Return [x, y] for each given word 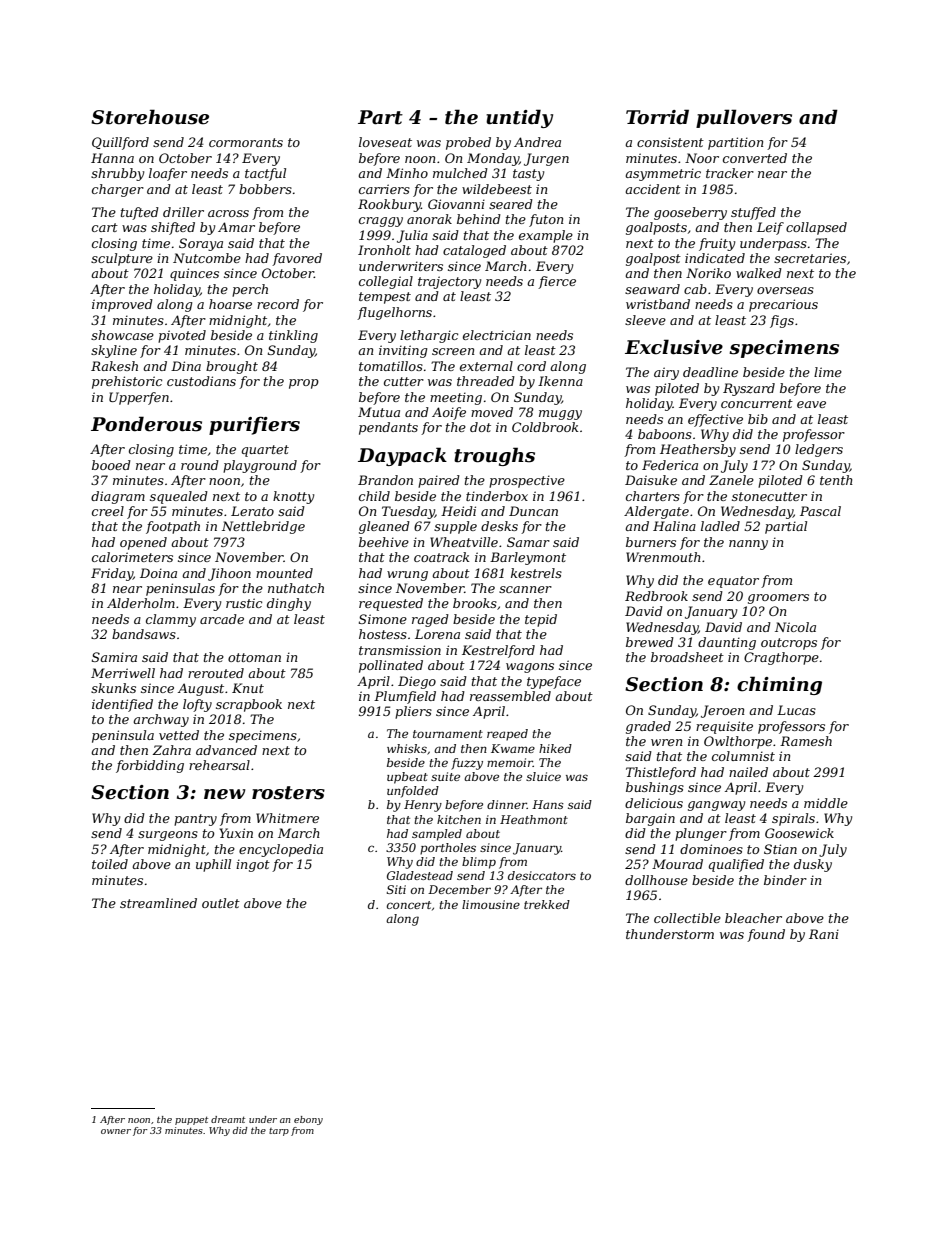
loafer [168, 174]
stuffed [753, 213]
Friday [112, 574]
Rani [824, 934]
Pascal [820, 511]
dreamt [228, 1119]
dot [480, 427]
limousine [491, 904]
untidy [519, 118]
